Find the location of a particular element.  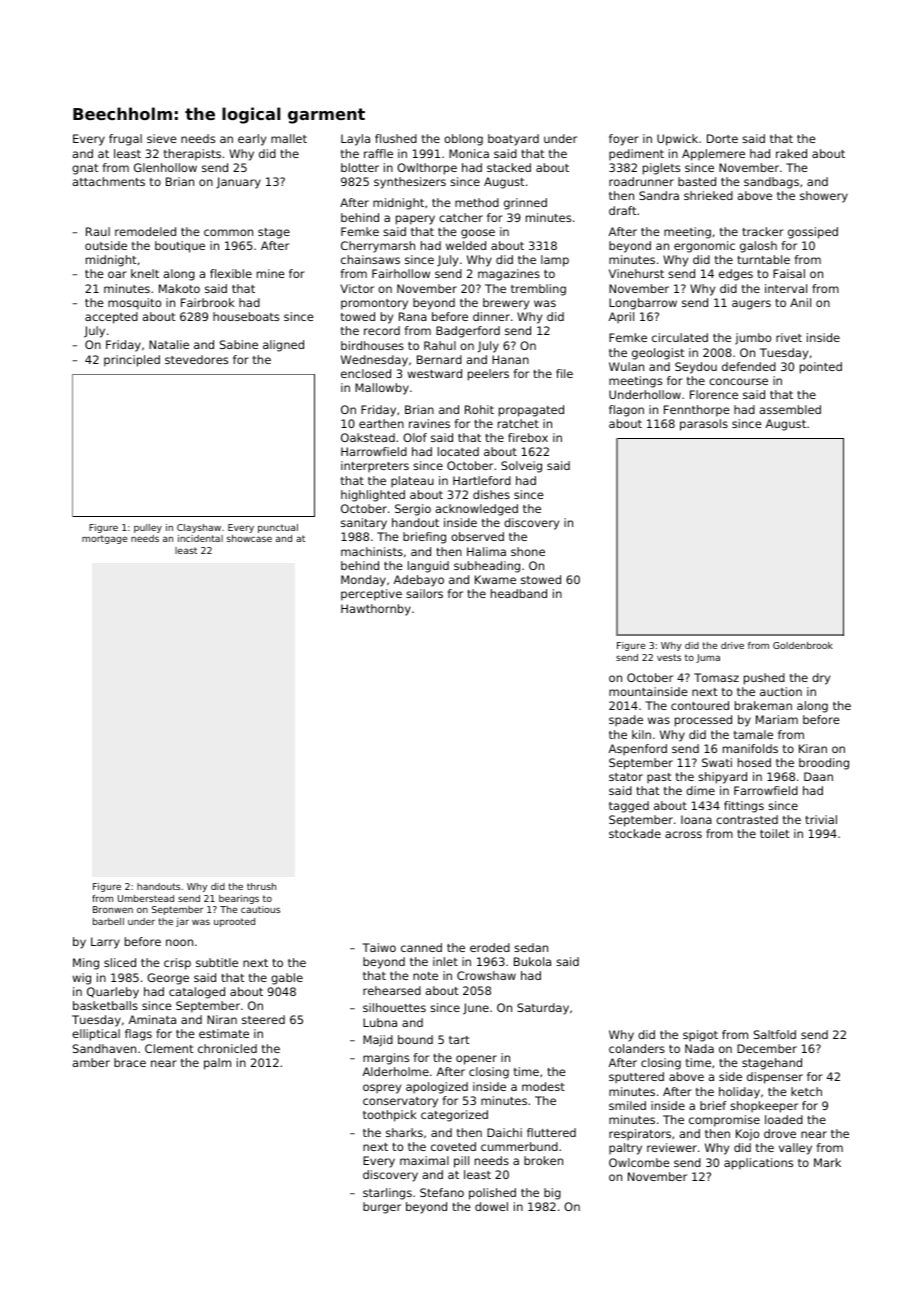

mortgage is located at coordinates (104, 539).
